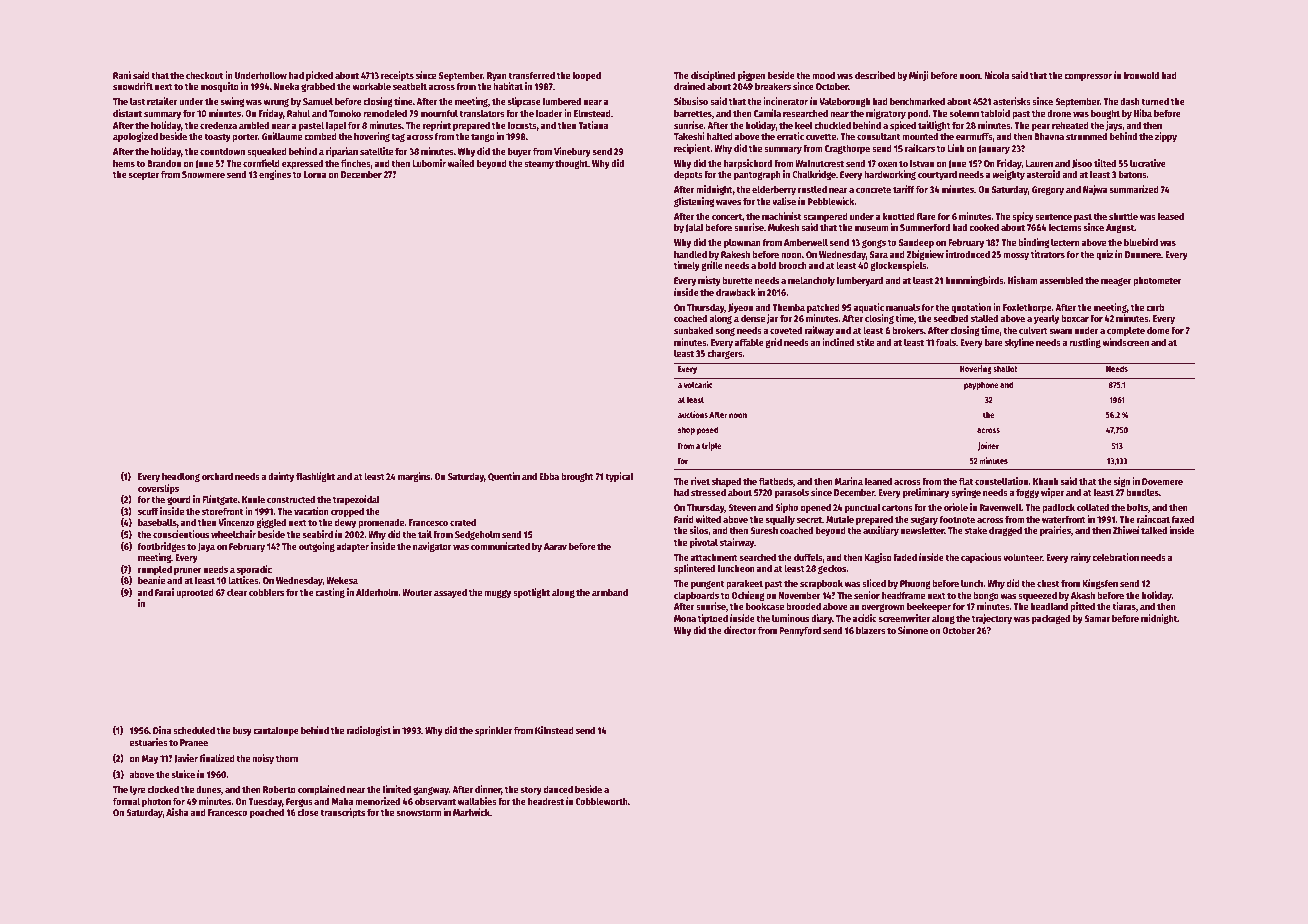  What do you see at coordinates (1097, 618) in the screenshot?
I see `Samar` at bounding box center [1097, 618].
